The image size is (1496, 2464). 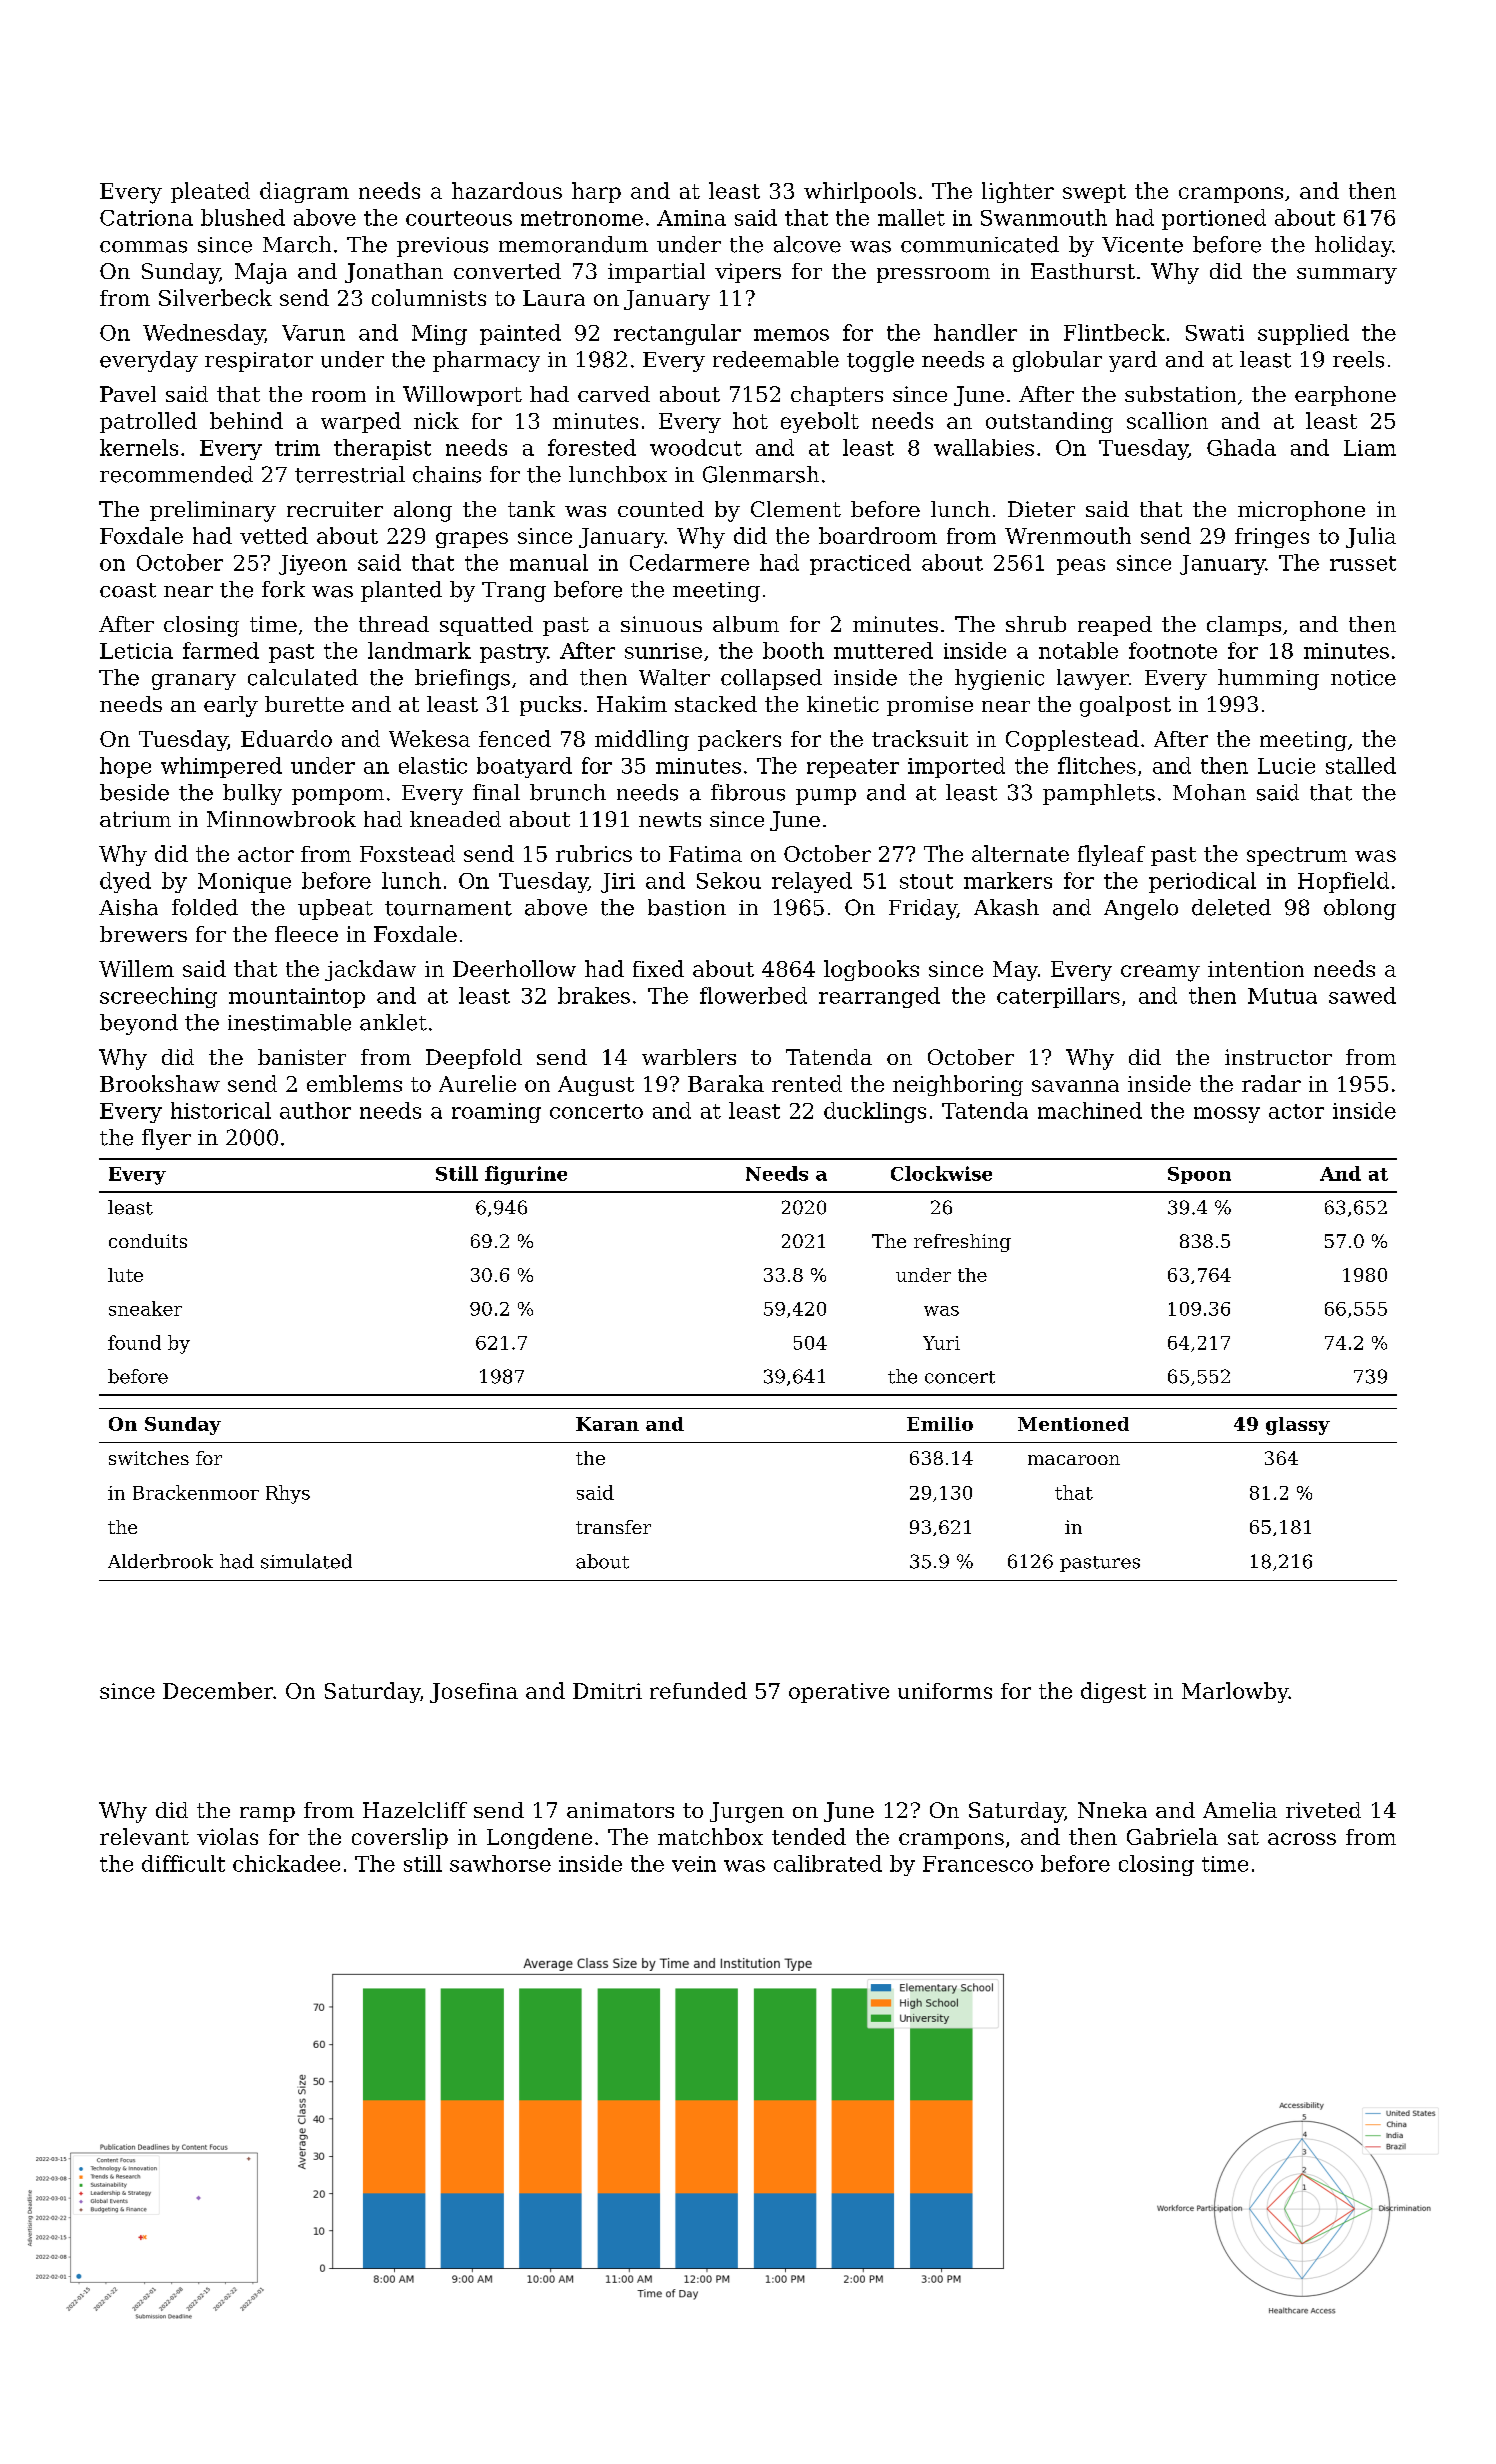 I want to click on Marlowby, so click(x=1235, y=1692).
